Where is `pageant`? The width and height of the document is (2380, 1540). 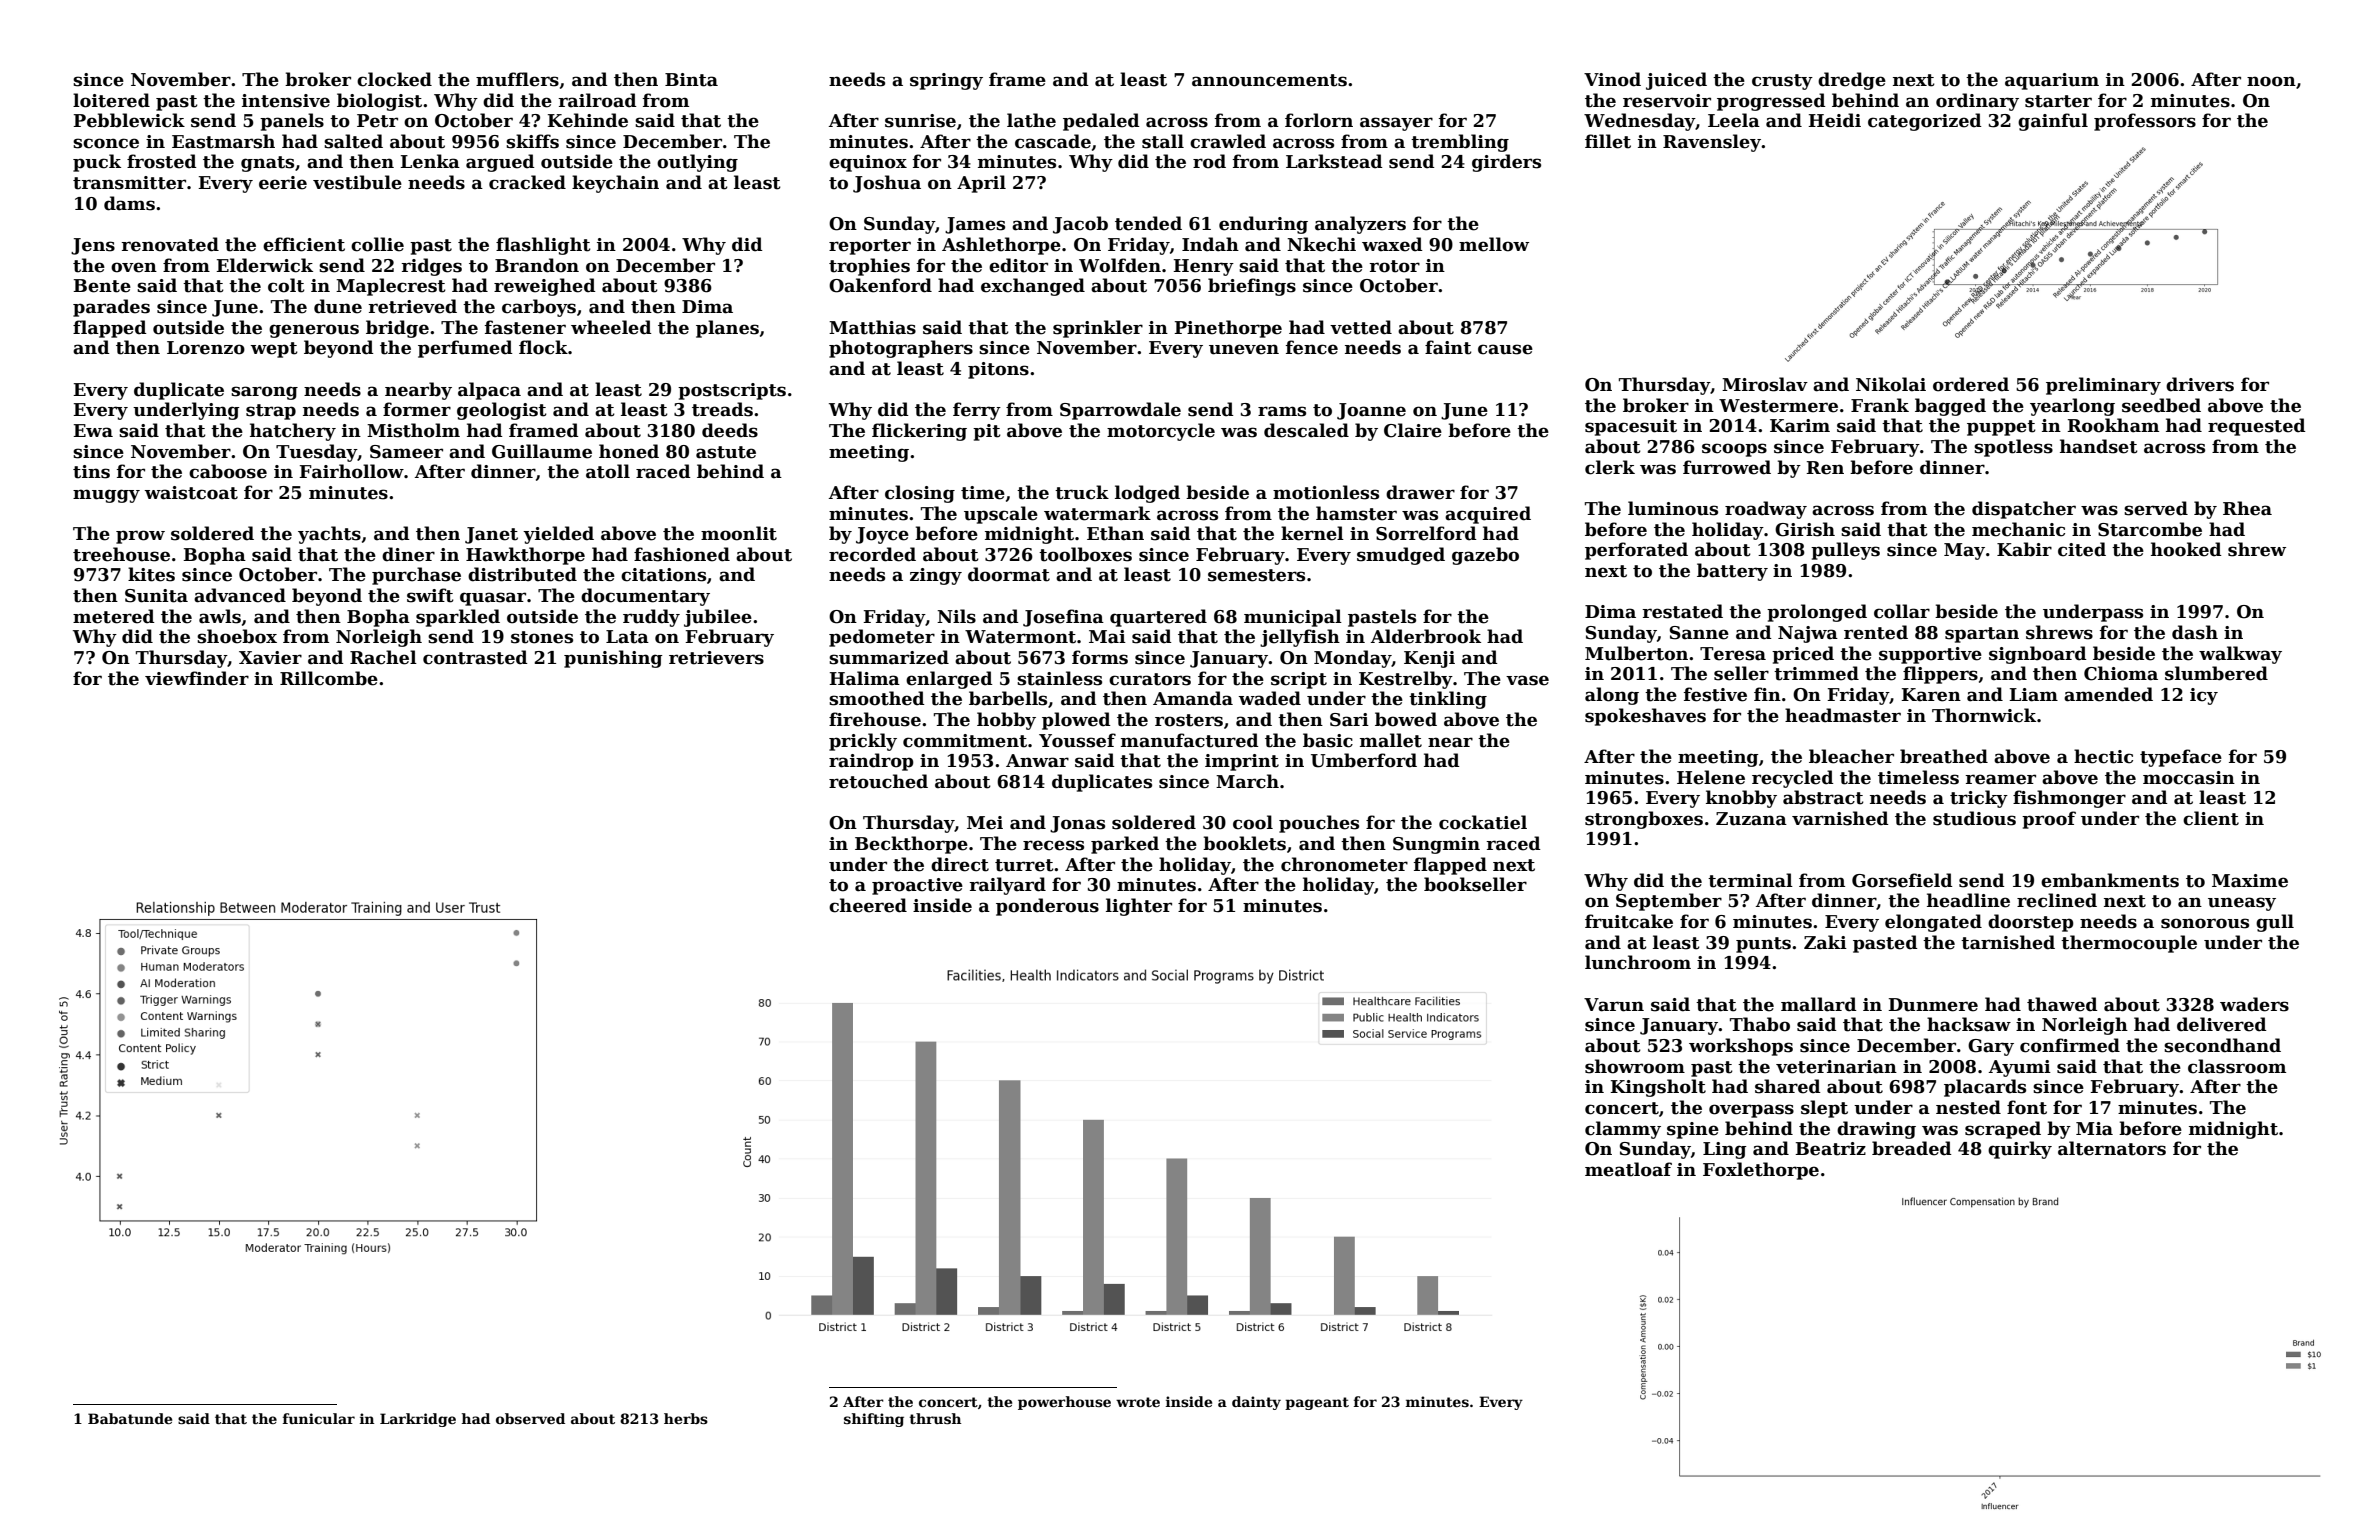 pageant is located at coordinates (1317, 1403).
